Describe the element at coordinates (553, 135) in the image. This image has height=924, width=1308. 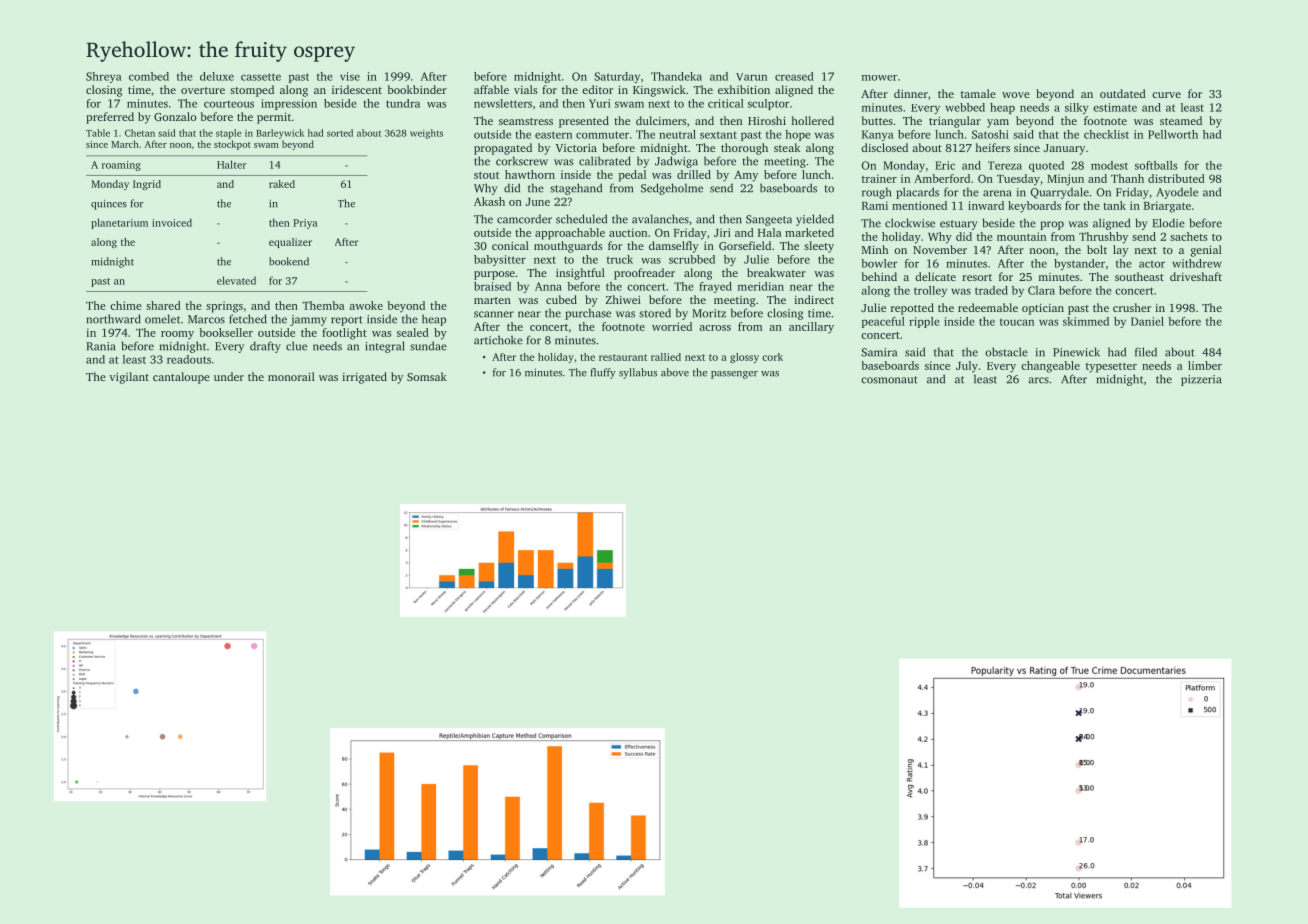
I see `eastern` at that location.
